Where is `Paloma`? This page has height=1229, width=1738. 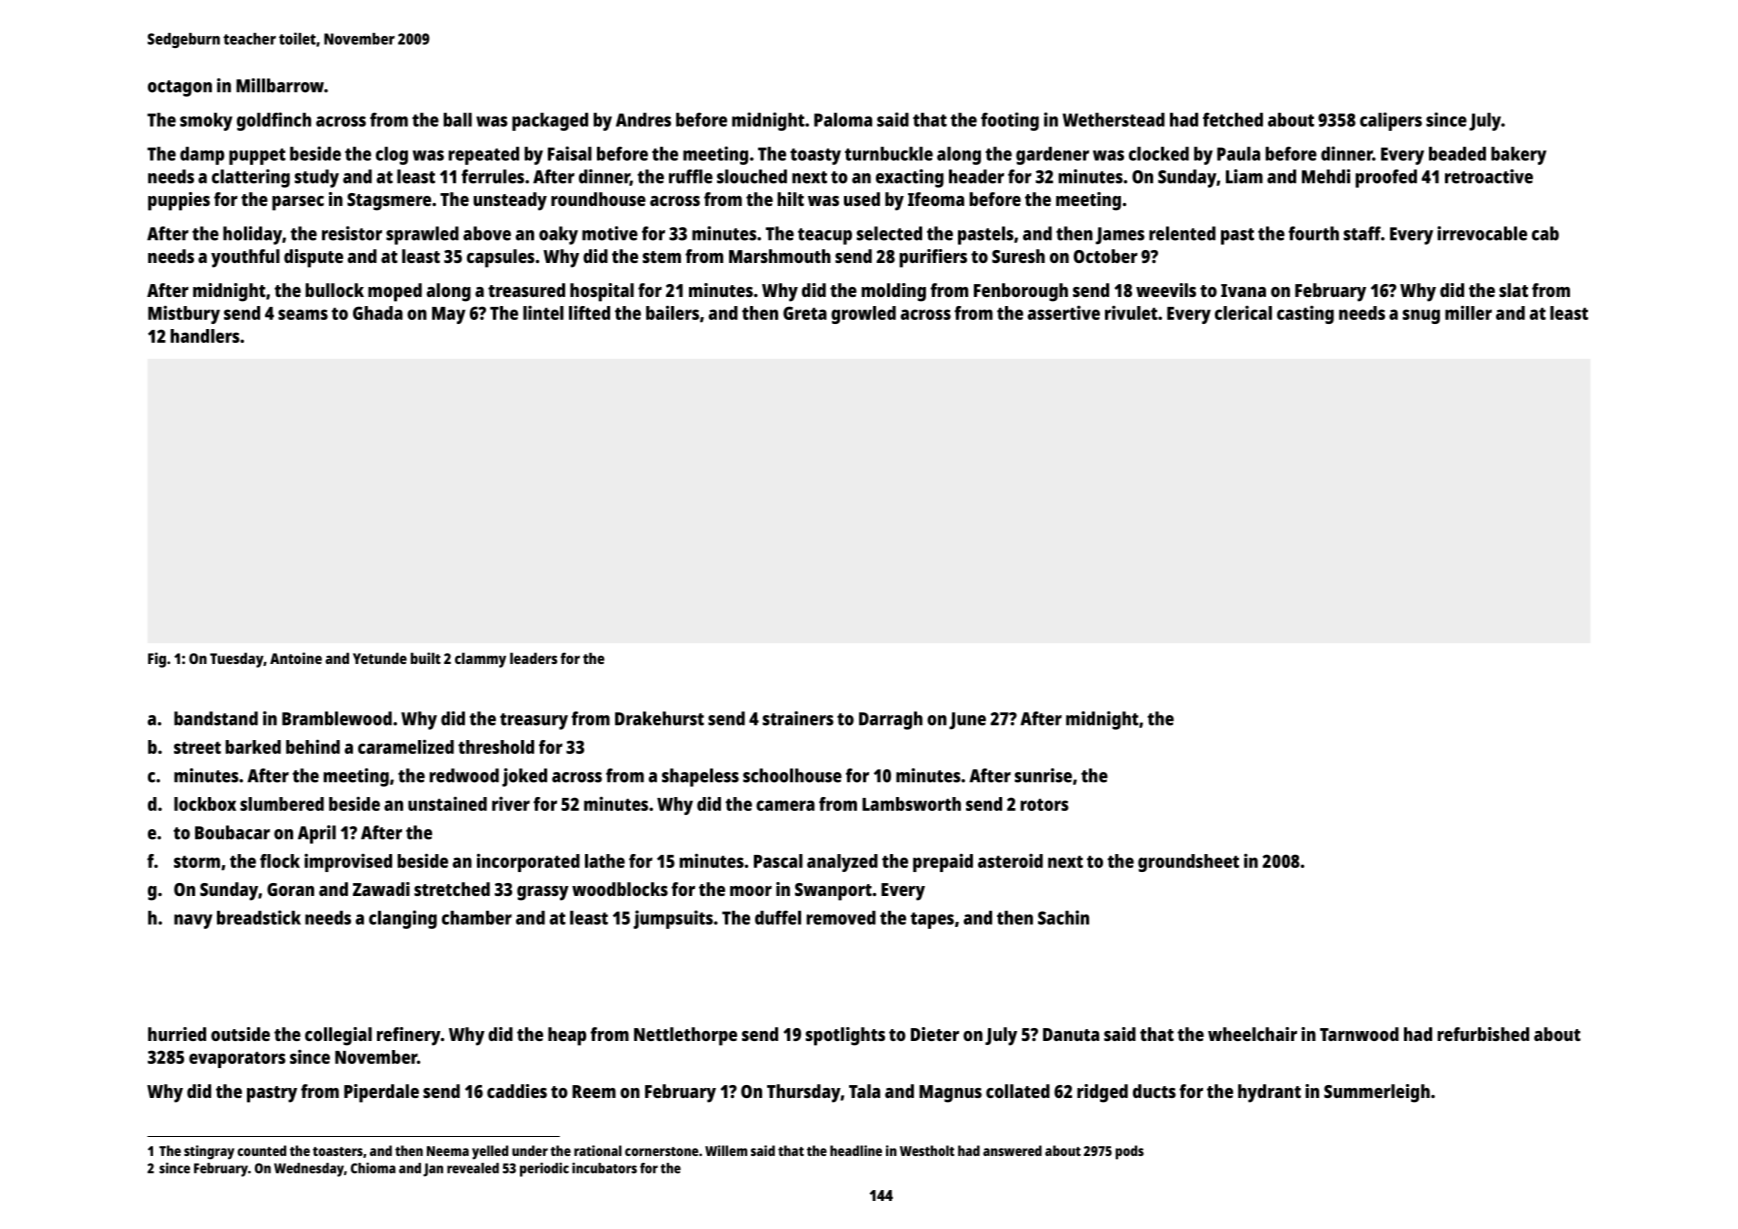
Paloma is located at coordinates (843, 120).
